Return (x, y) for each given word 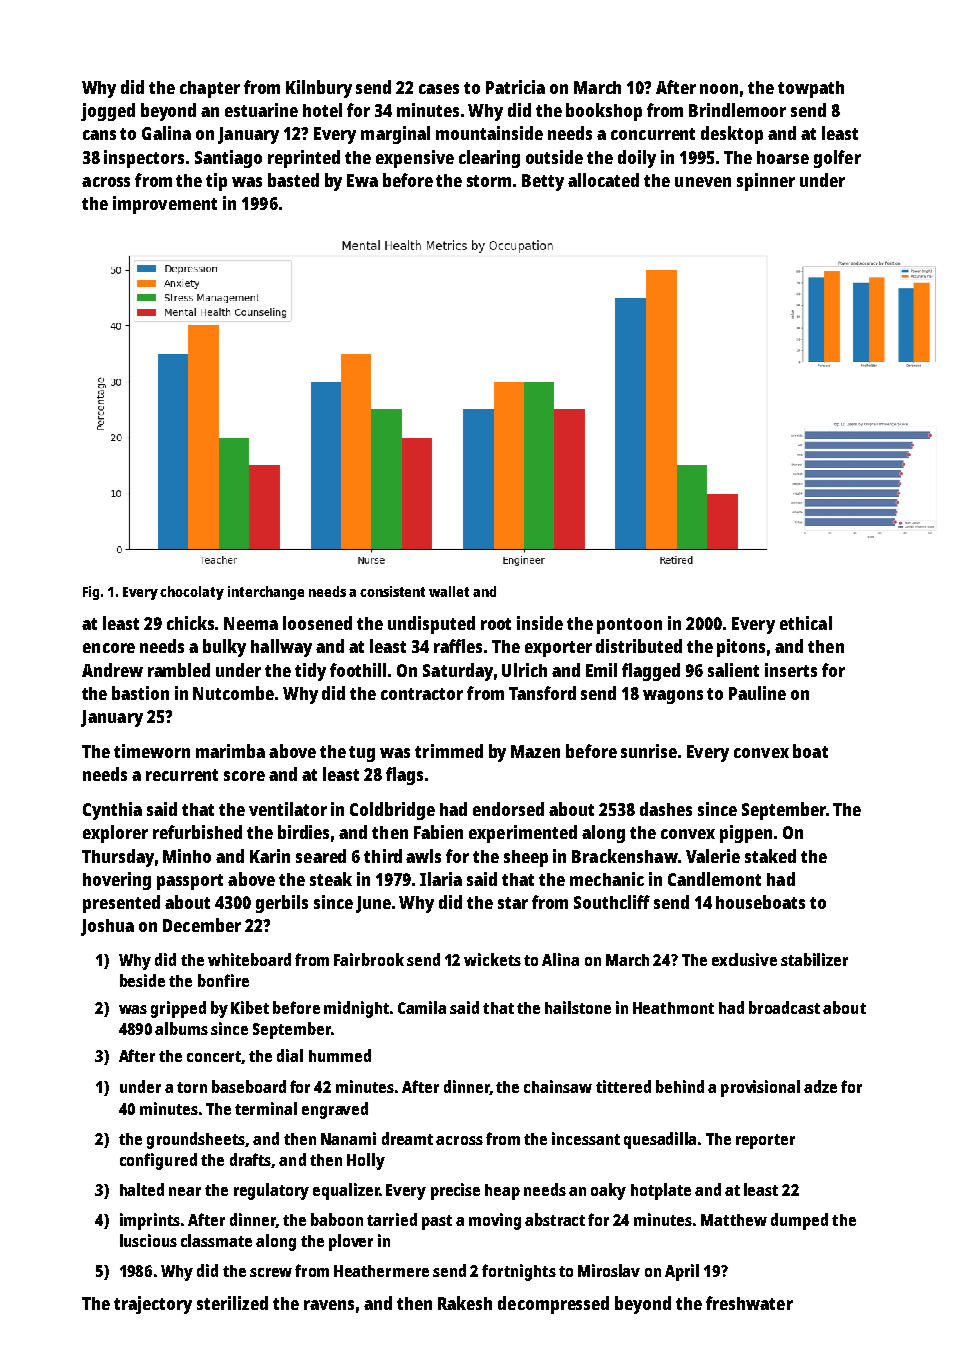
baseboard (249, 1086)
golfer (837, 159)
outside (554, 157)
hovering (117, 881)
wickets (492, 959)
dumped (799, 1221)
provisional (760, 1088)
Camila (422, 1007)
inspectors (144, 159)
